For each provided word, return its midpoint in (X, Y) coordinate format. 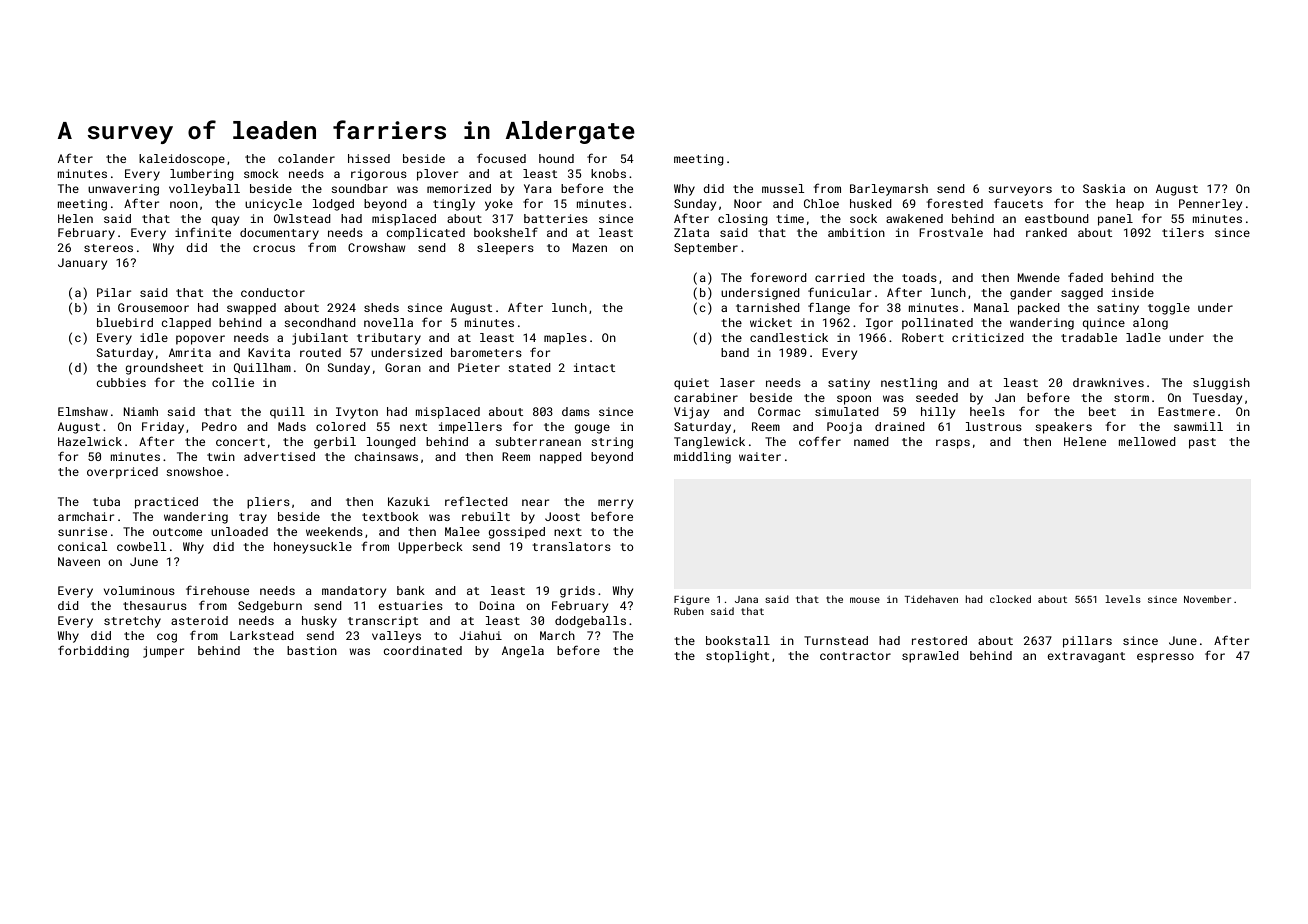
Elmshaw (83, 411)
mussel (783, 188)
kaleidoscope (182, 160)
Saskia (1104, 188)
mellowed (1147, 441)
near (535, 502)
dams (576, 411)
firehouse (217, 590)
